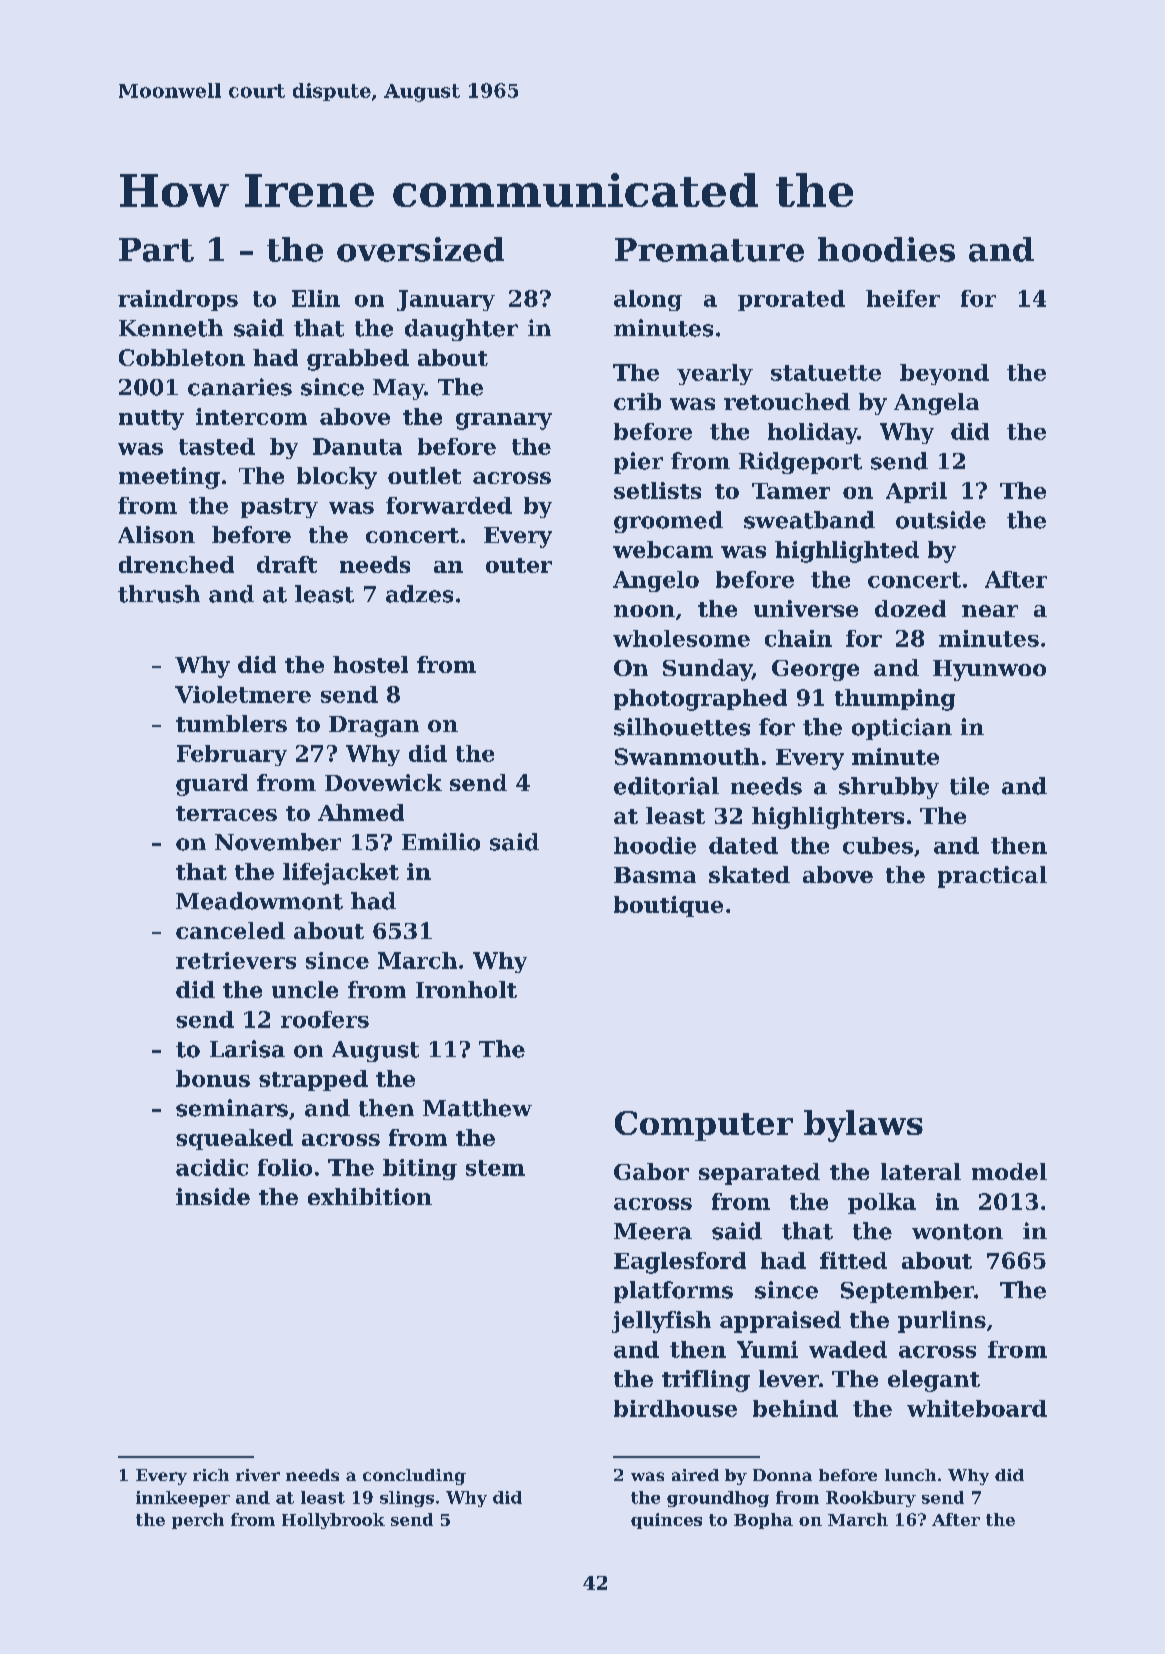 This image has height=1654, width=1165. What do you see at coordinates (715, 374) in the image?
I see `yearly` at bounding box center [715, 374].
